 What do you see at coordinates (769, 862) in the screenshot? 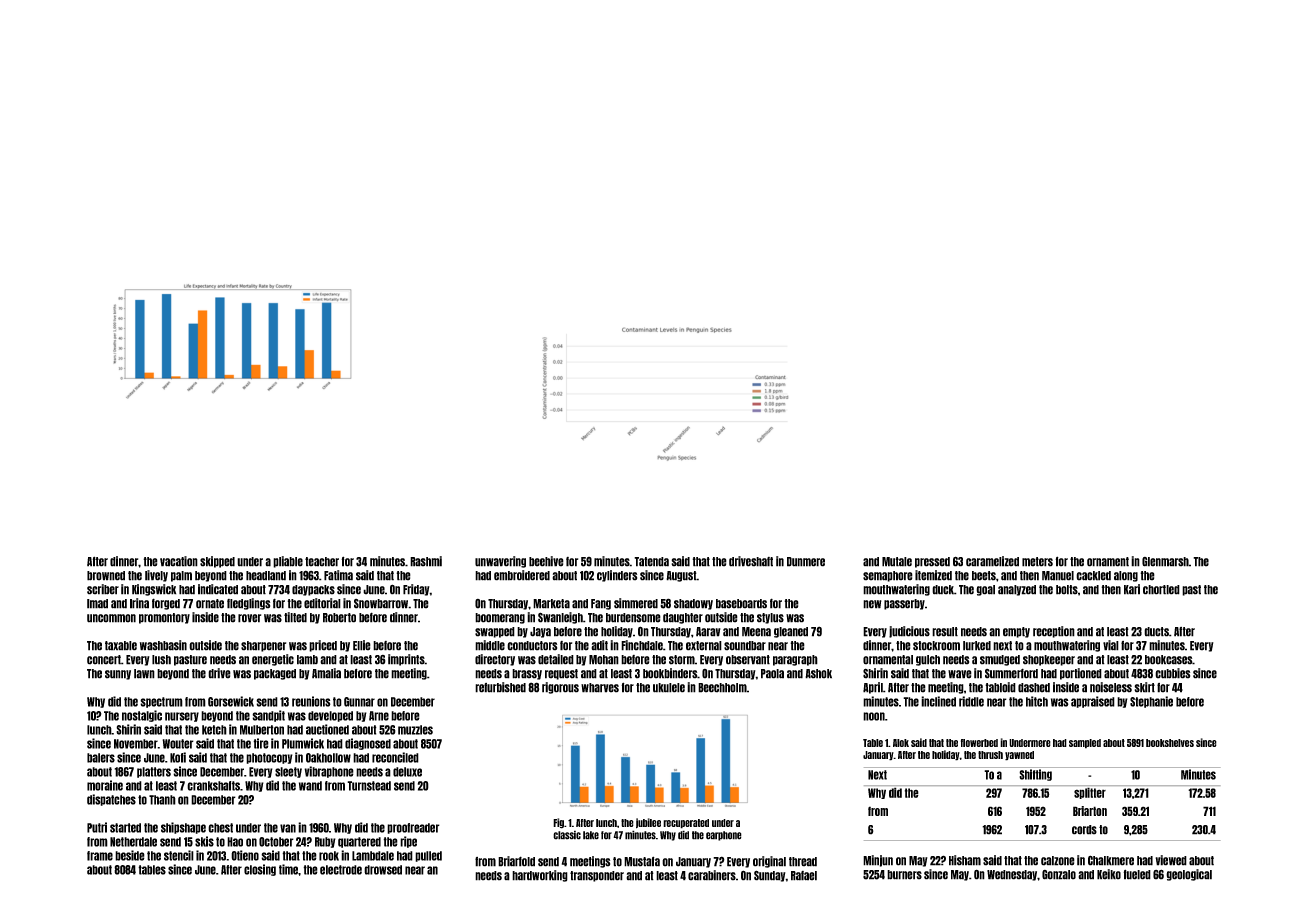
I see `original` at bounding box center [769, 862].
